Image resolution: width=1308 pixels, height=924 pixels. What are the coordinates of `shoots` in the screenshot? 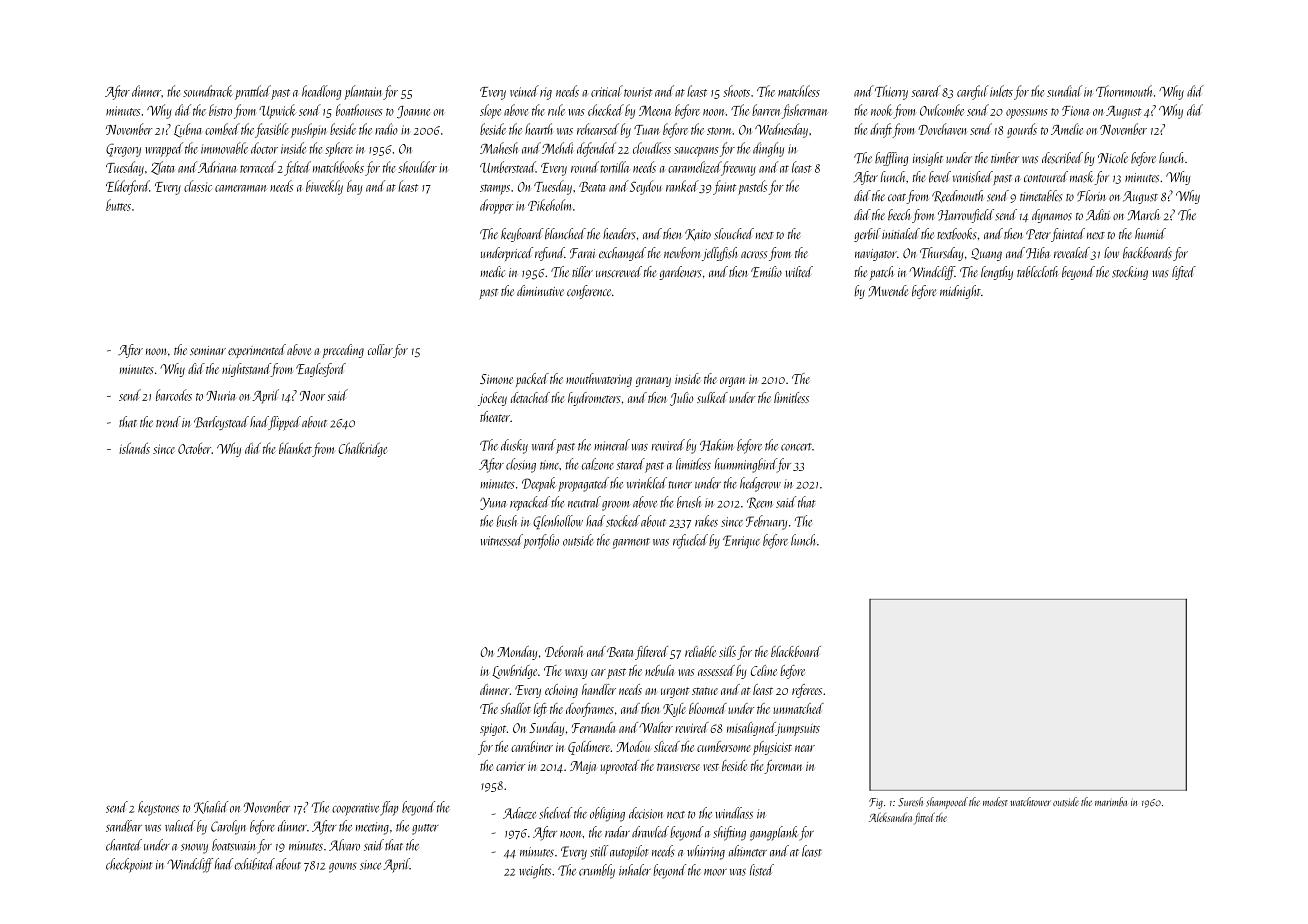 It's located at (736, 91).
